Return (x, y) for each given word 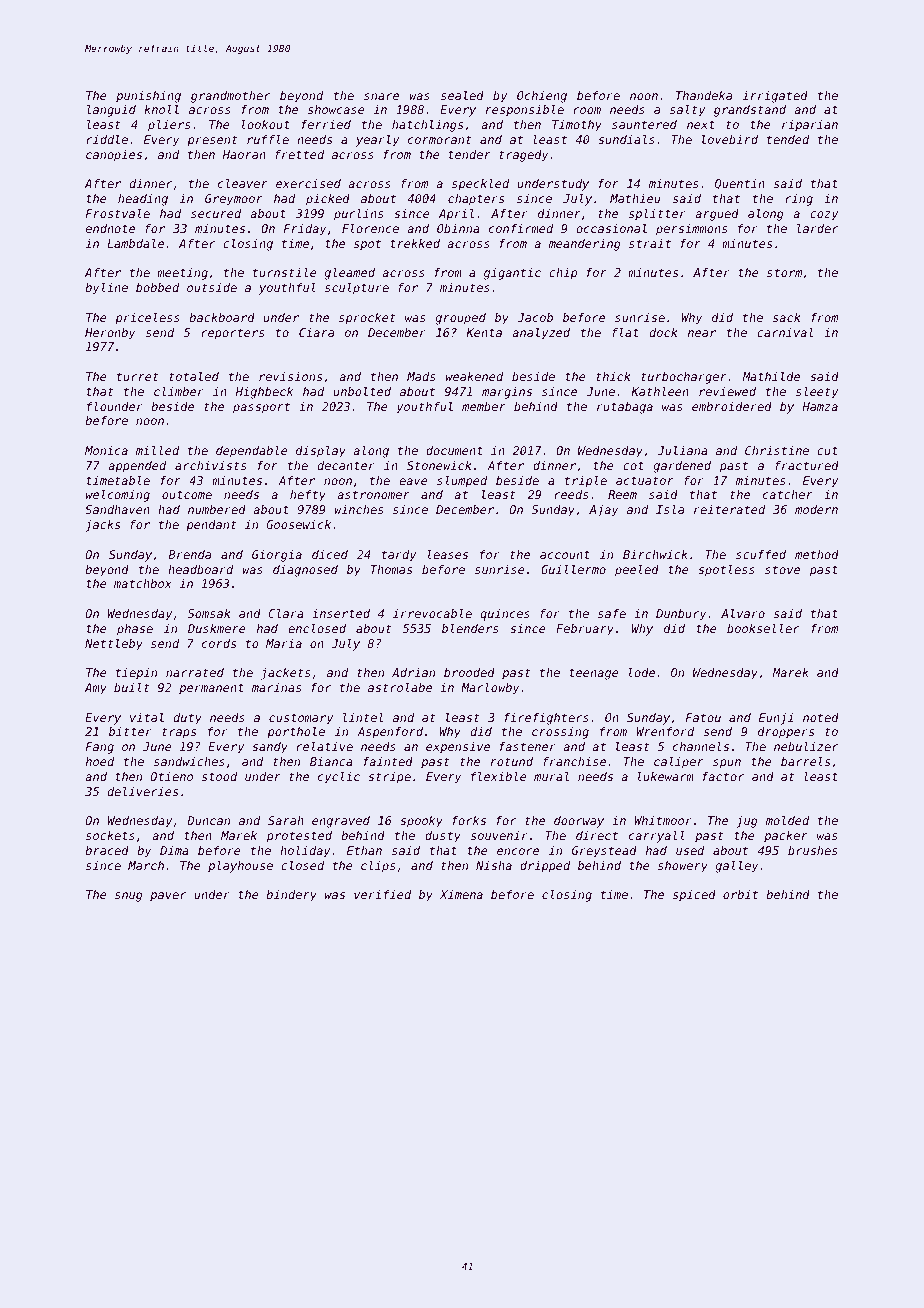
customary (301, 719)
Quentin (740, 184)
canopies (114, 156)
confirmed (521, 228)
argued (717, 215)
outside (212, 287)
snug (129, 897)
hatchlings (427, 126)
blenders (470, 628)
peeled (637, 571)
